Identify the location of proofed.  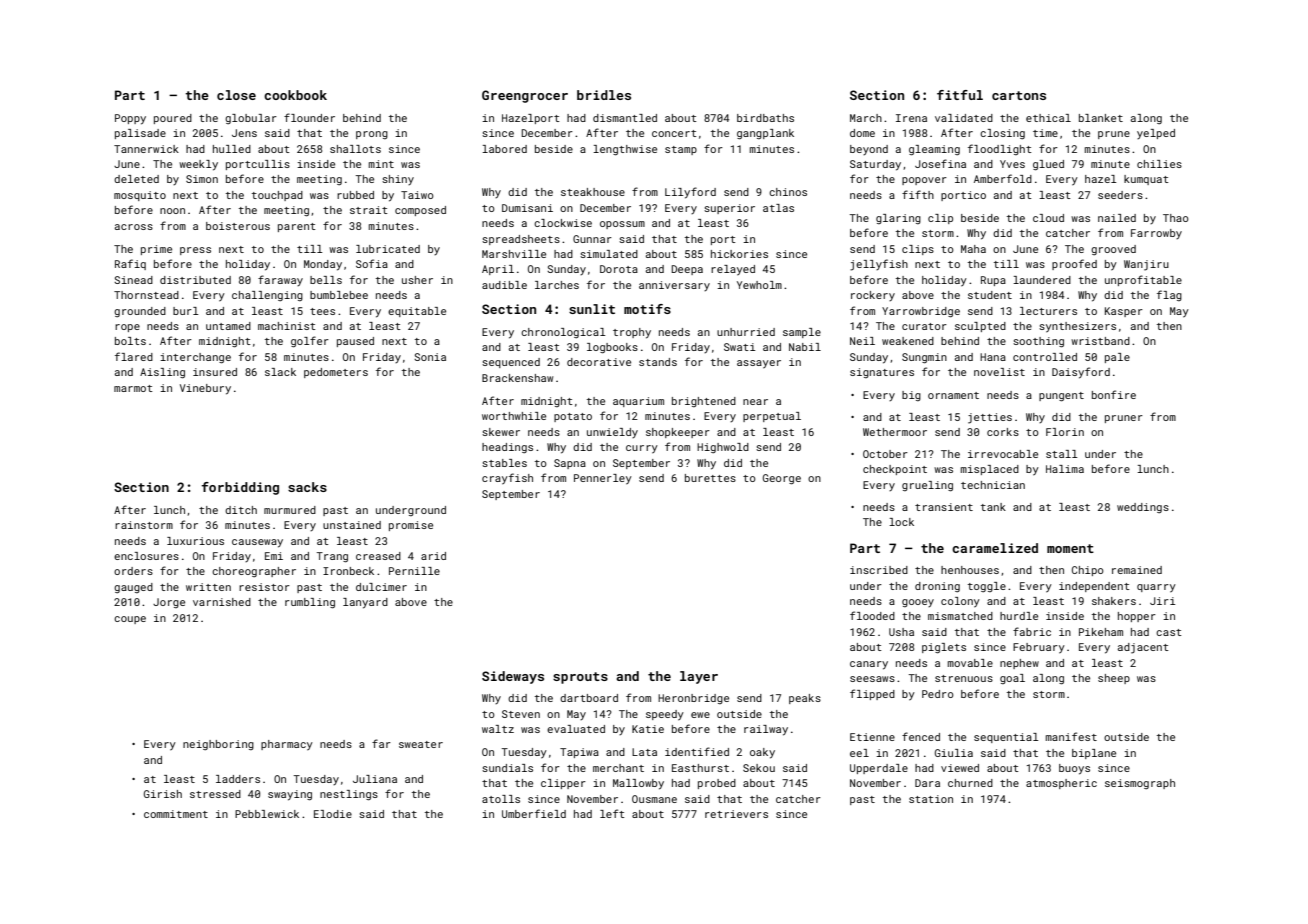
(1074, 264).
